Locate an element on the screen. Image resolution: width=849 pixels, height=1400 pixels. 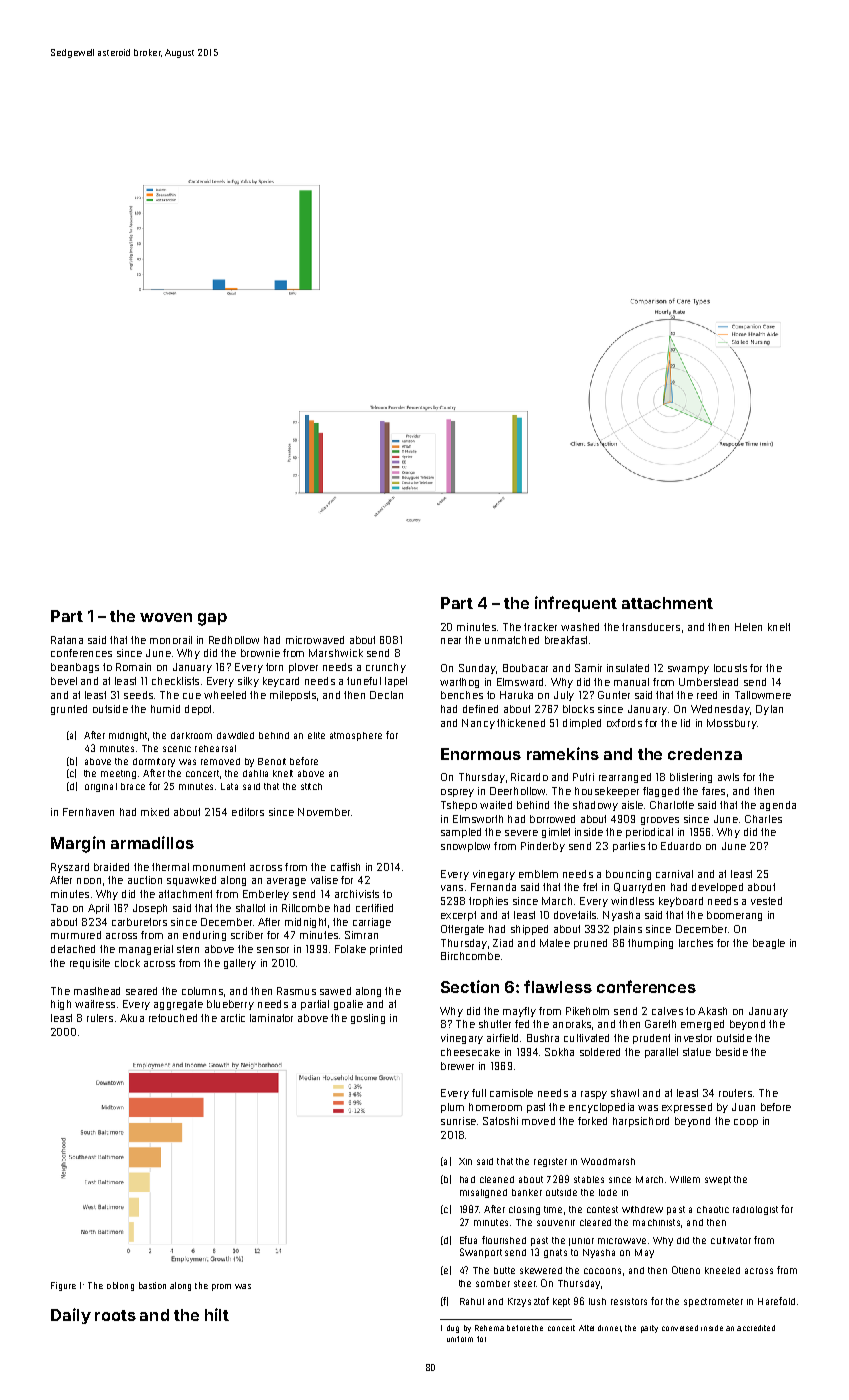
armadillos is located at coordinates (152, 842).
